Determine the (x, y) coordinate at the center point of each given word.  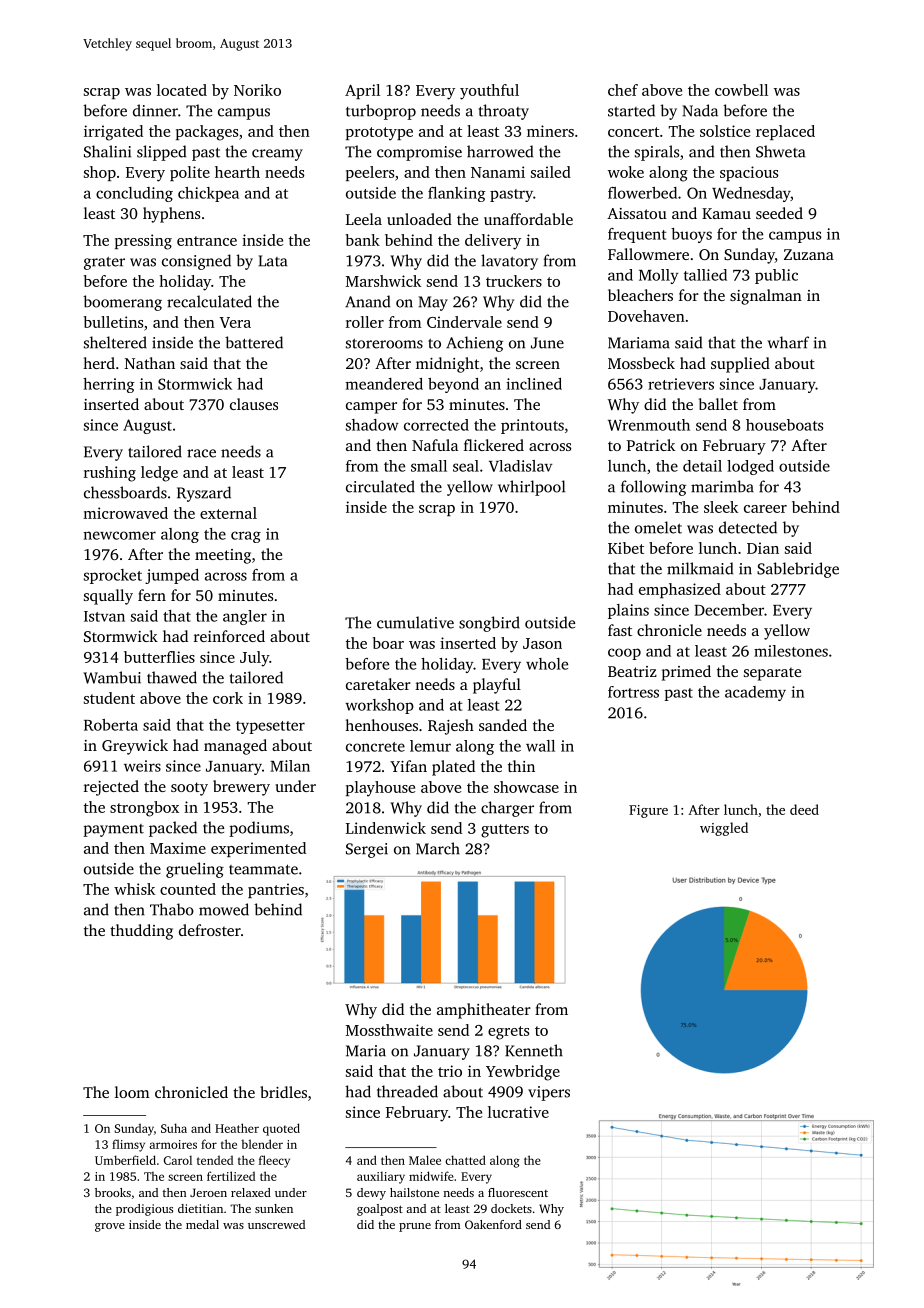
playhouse (380, 789)
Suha (174, 1128)
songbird (489, 624)
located (182, 90)
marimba (722, 486)
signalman (766, 297)
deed (804, 809)
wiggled (724, 829)
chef (623, 90)
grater (104, 263)
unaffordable (528, 219)
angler (245, 617)
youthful (489, 92)
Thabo (172, 909)
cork (228, 698)
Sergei (367, 850)
